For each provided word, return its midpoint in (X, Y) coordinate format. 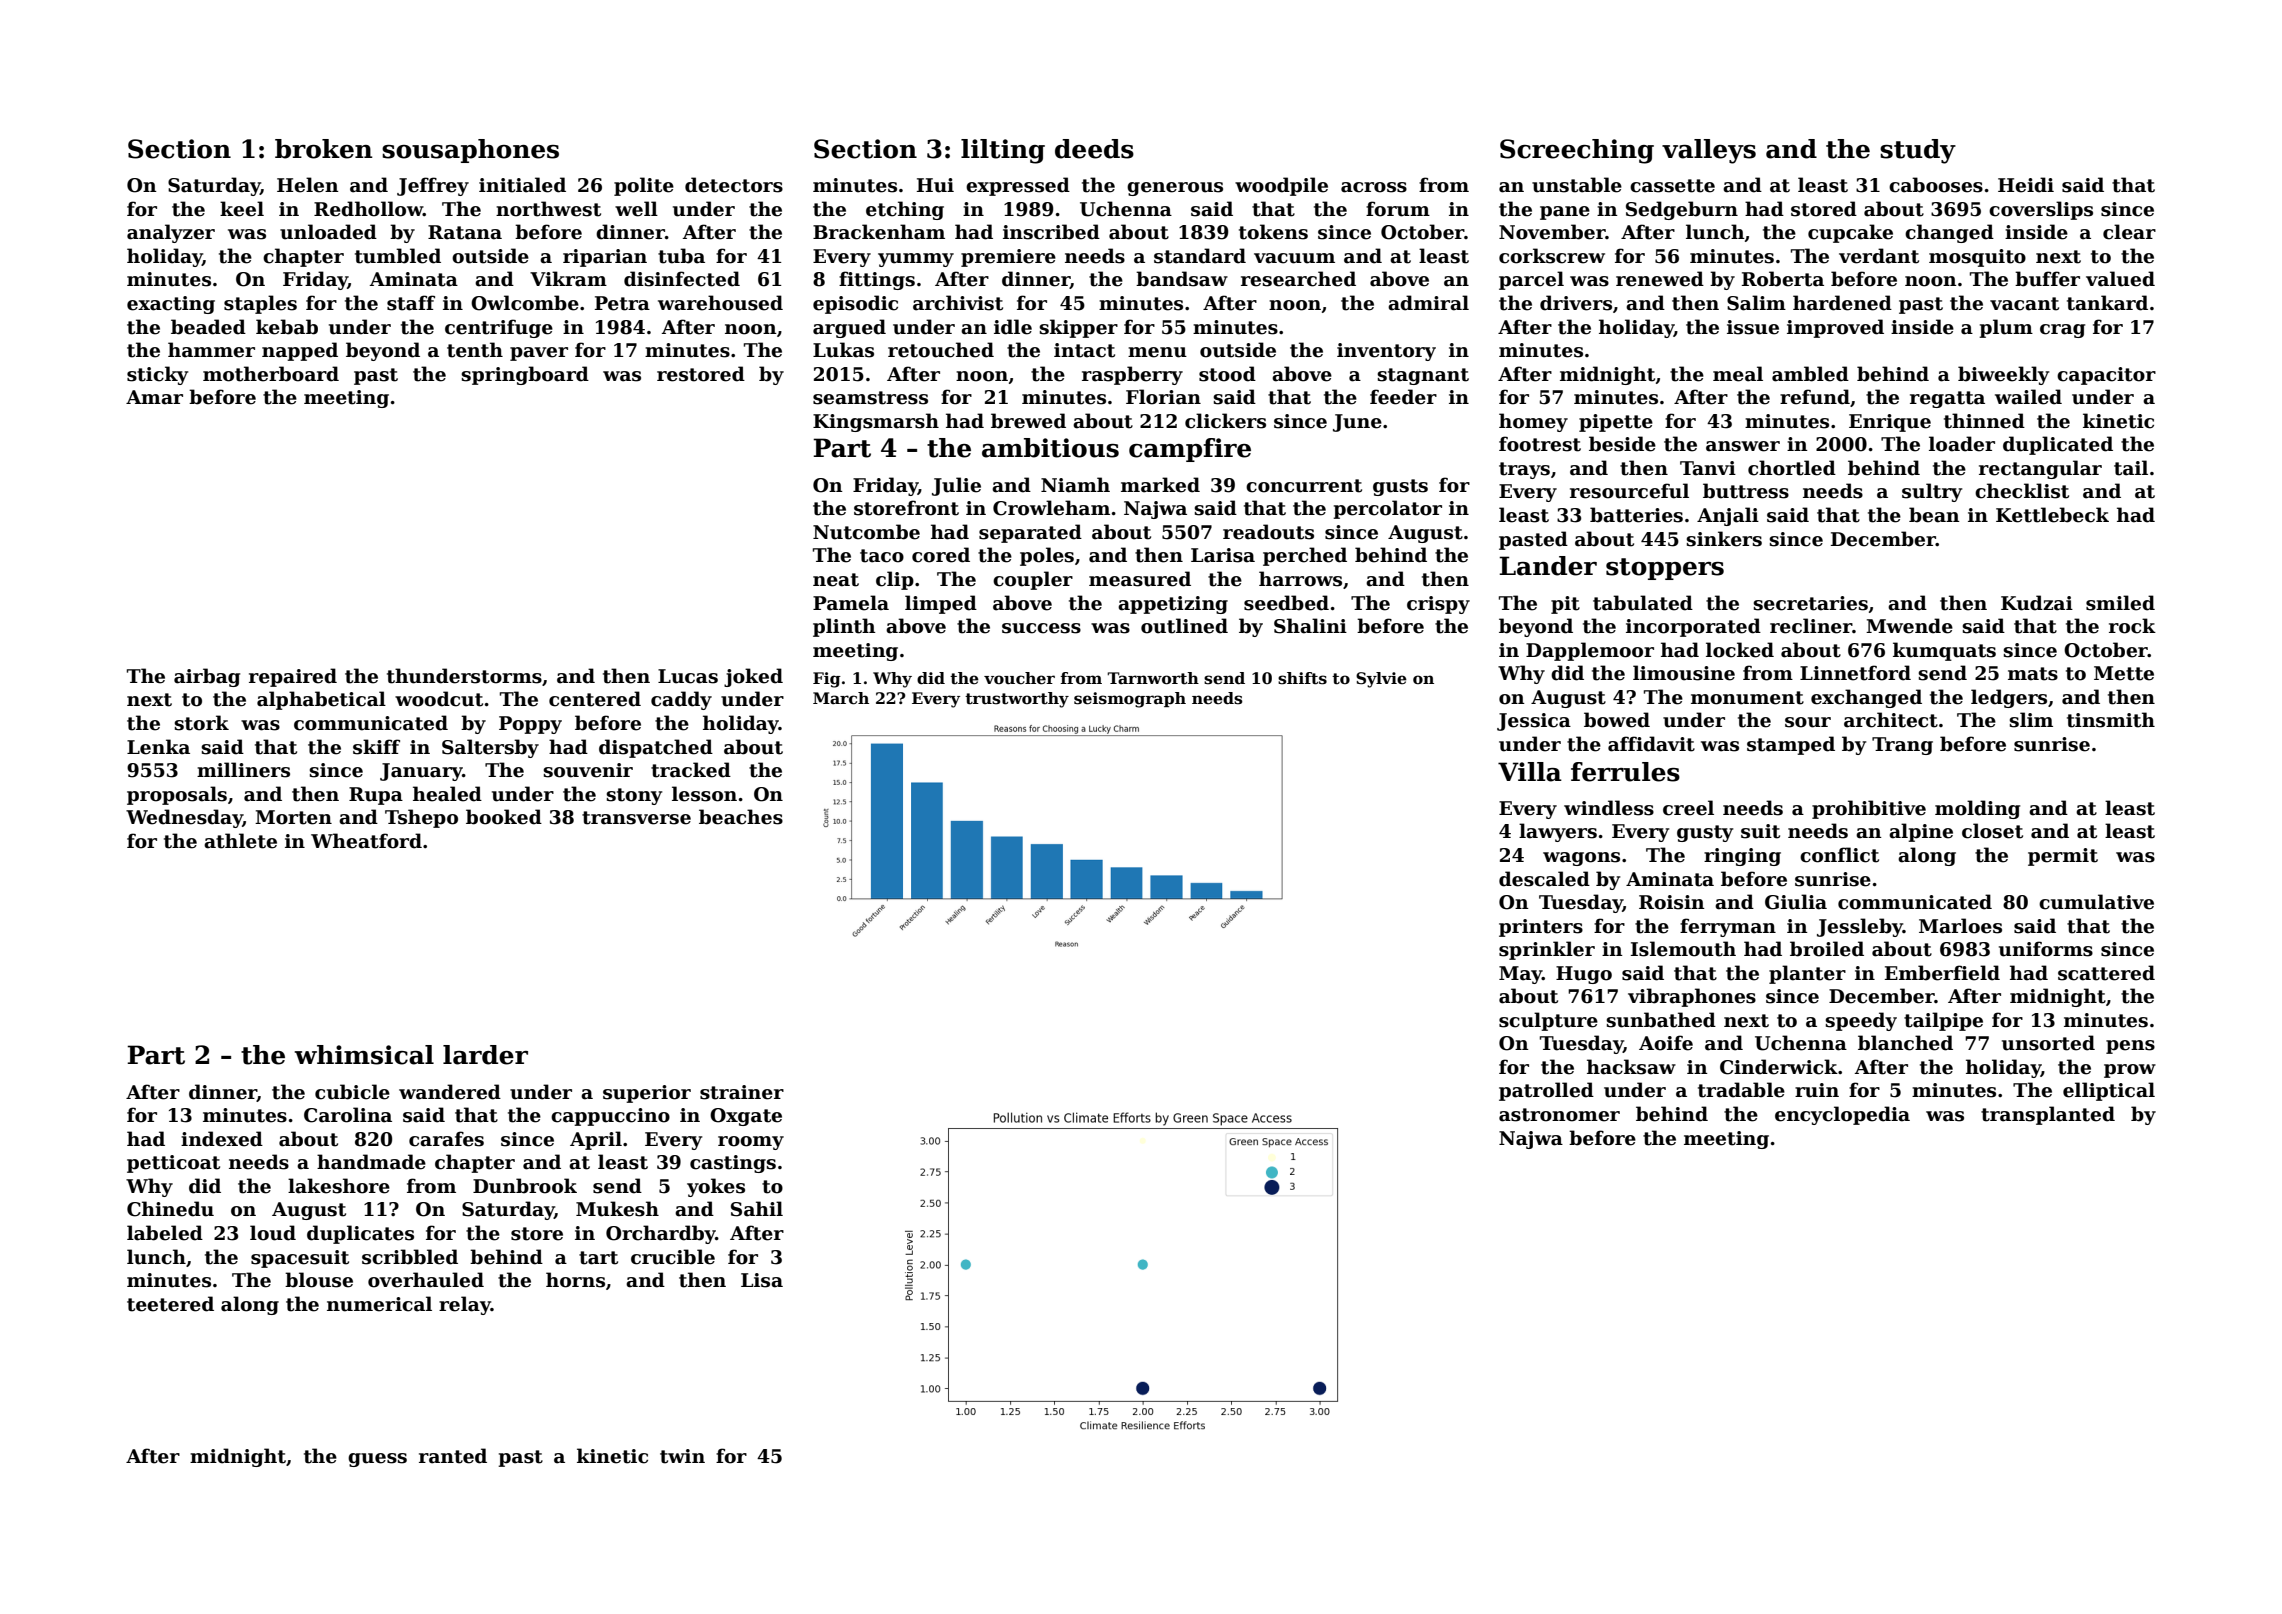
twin (682, 1456)
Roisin (1672, 902)
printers (1541, 928)
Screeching (1577, 151)
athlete (240, 841)
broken (324, 149)
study (1918, 151)
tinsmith (2111, 720)
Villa (1530, 772)
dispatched (656, 748)
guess (377, 1460)
